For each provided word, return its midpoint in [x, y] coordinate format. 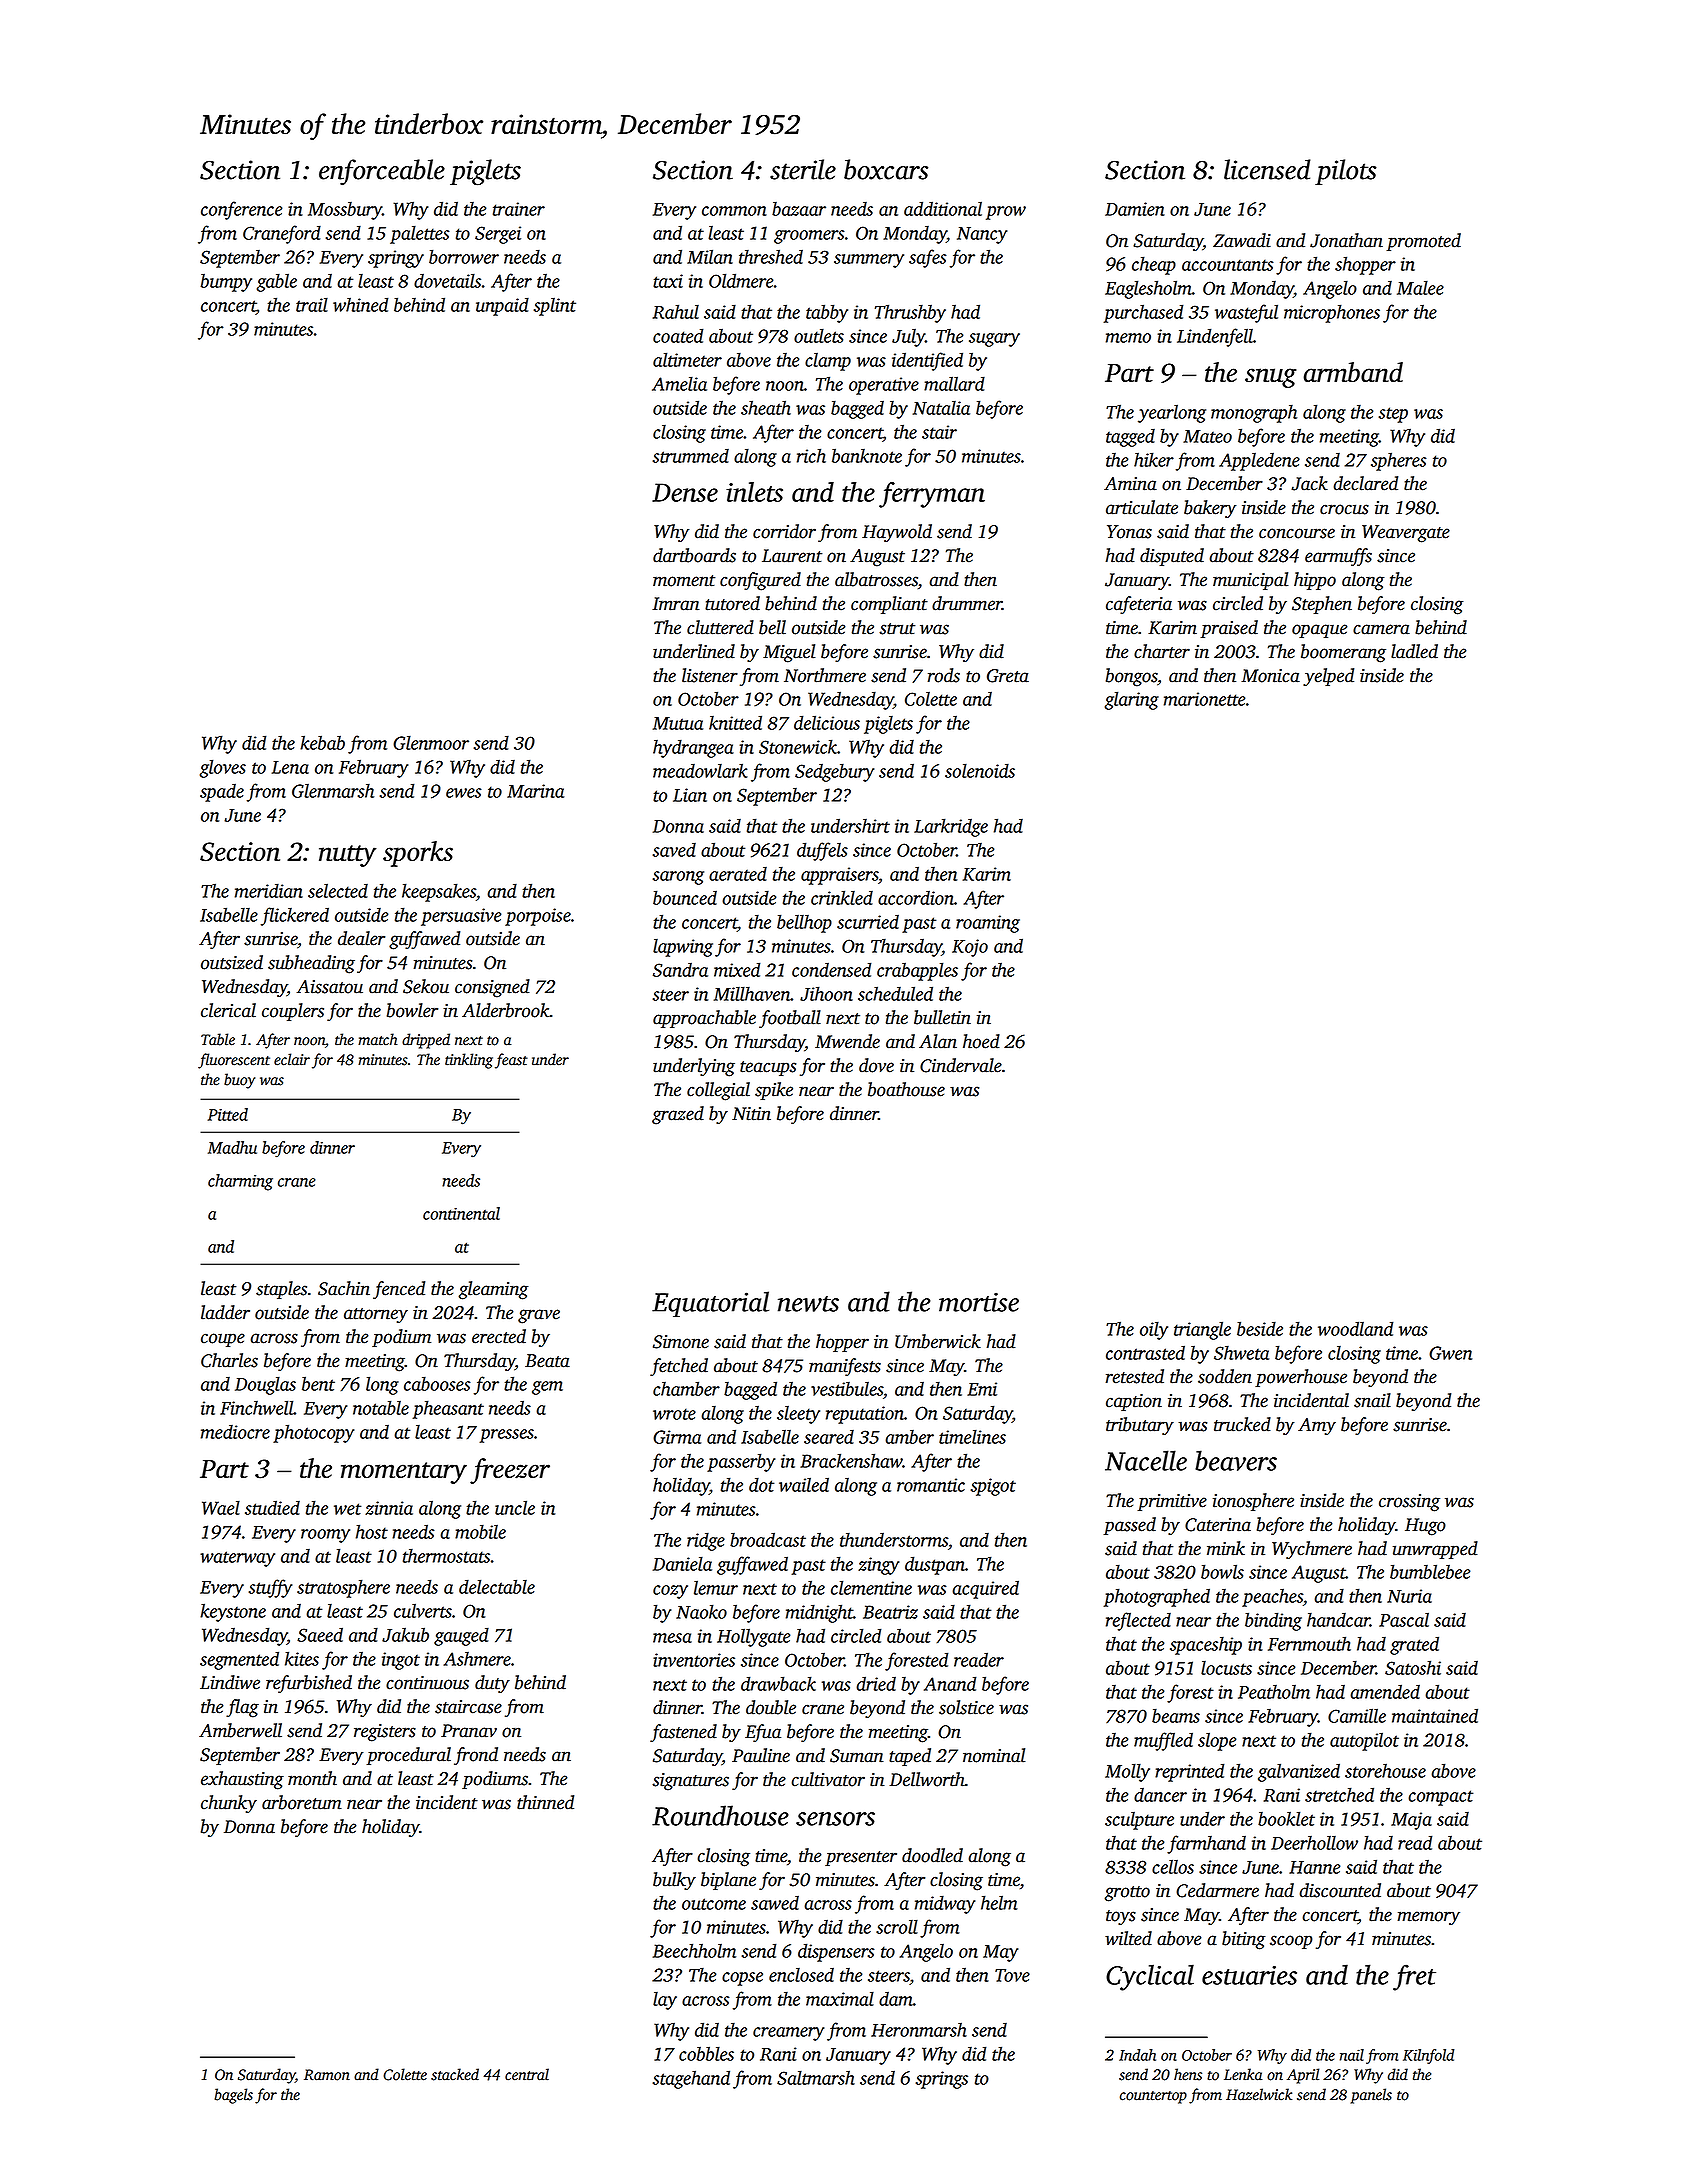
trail [312, 304]
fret [1414, 1977]
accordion [916, 898]
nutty [348, 856]
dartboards [694, 555]
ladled [1414, 651]
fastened [683, 1733]
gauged [461, 1636]
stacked [455, 2074]
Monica [1270, 676]
